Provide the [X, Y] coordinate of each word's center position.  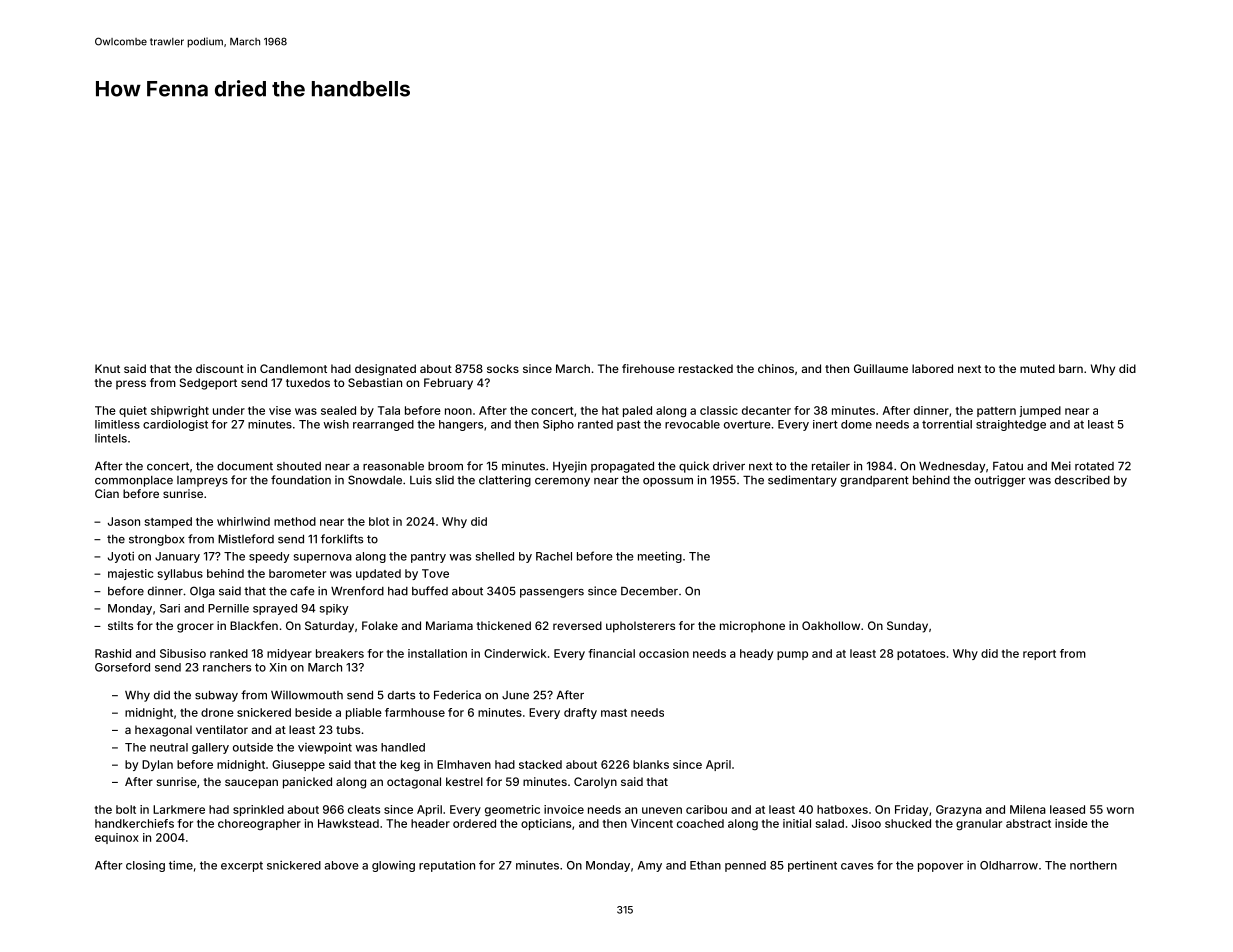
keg [410, 765]
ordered [474, 823]
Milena [1028, 809]
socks [503, 368]
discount [220, 368]
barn [1071, 368]
